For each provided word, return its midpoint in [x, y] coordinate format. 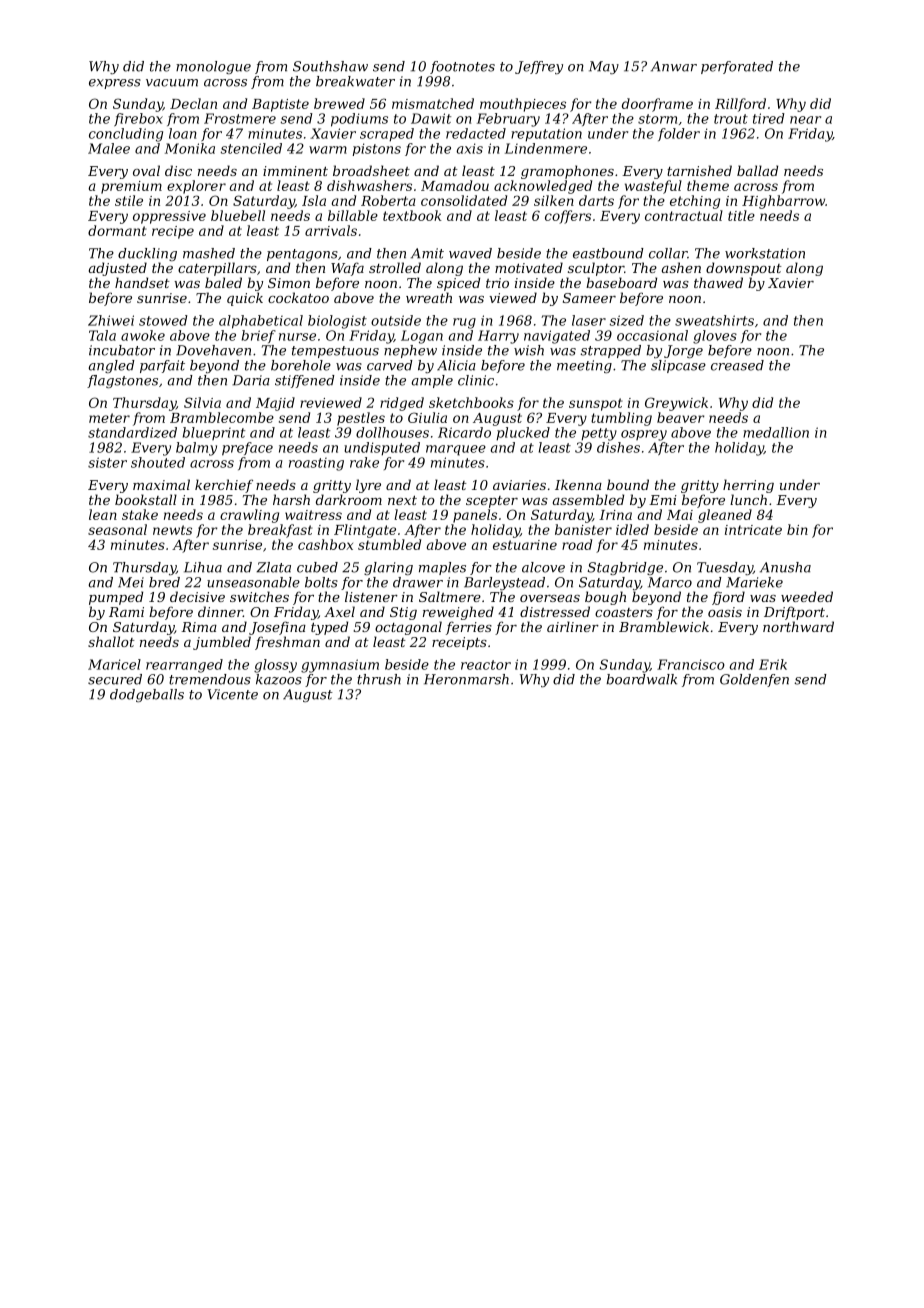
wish [529, 350]
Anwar [674, 66]
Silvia [202, 402]
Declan [193, 103]
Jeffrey [539, 67]
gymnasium [340, 666]
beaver [680, 417]
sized [627, 320]
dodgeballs [147, 695]
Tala [102, 335]
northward [798, 626]
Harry [498, 337]
